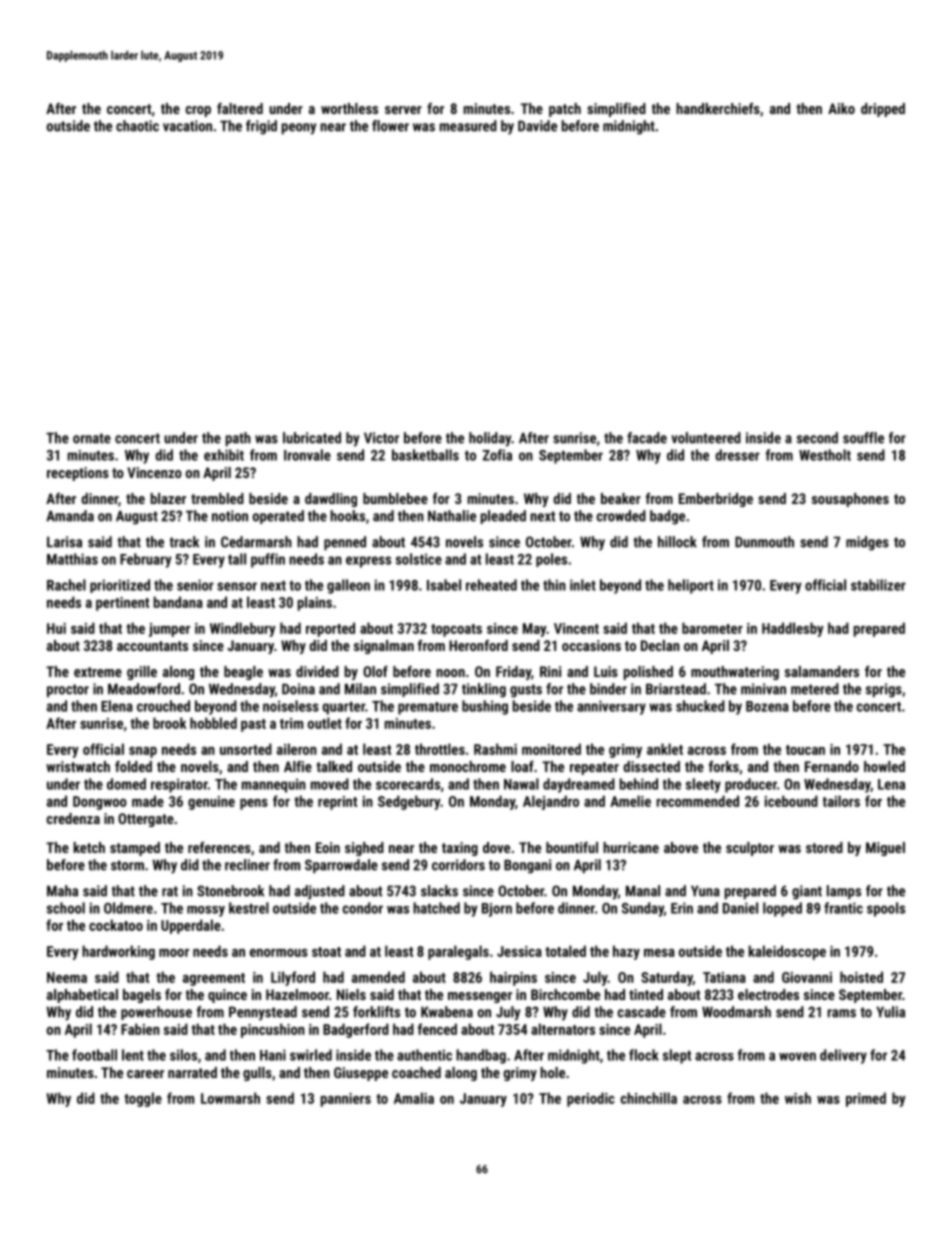  I want to click on dripped, so click(883, 110).
